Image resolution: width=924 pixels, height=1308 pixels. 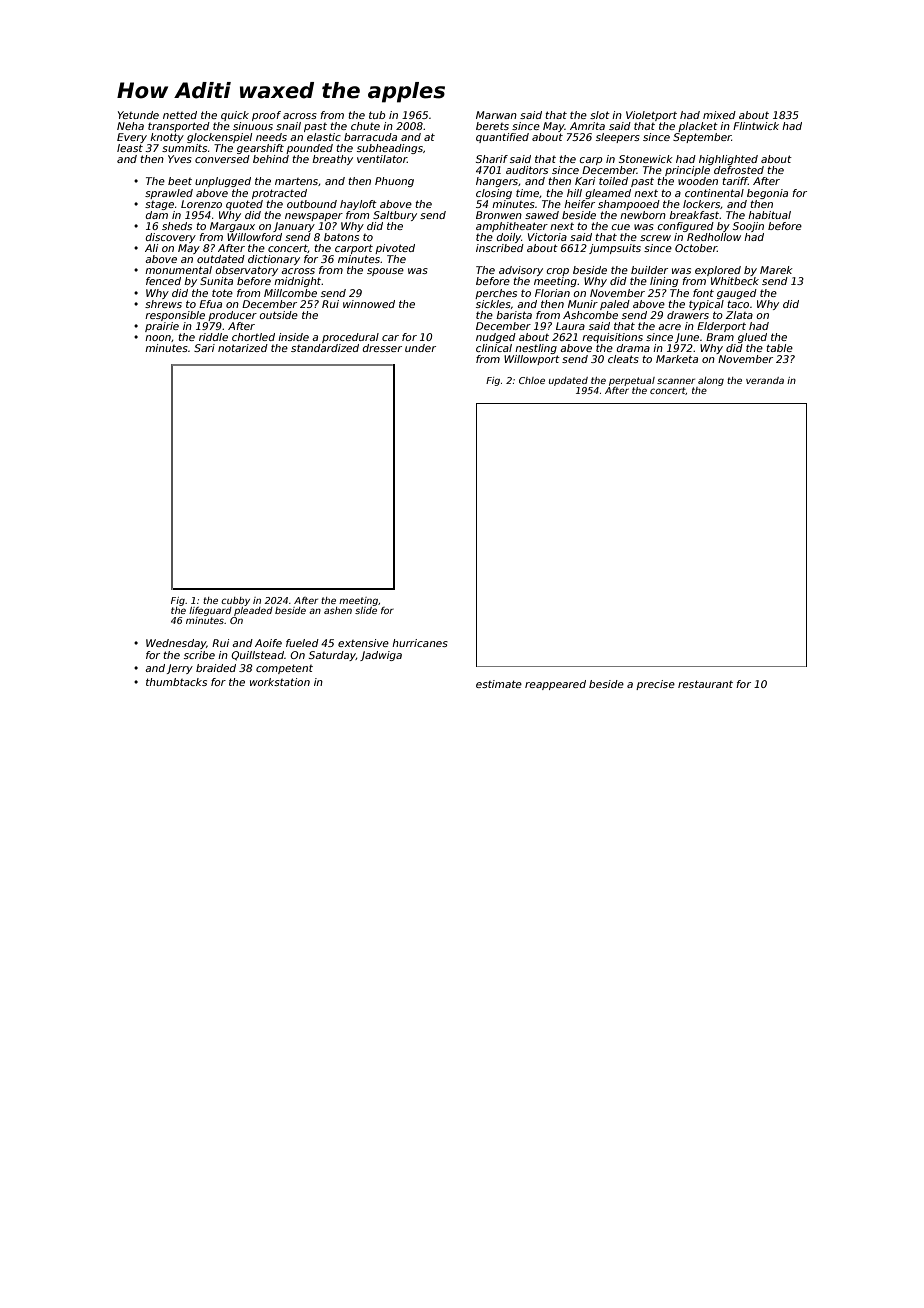 What do you see at coordinates (204, 348) in the screenshot?
I see `Sari` at bounding box center [204, 348].
